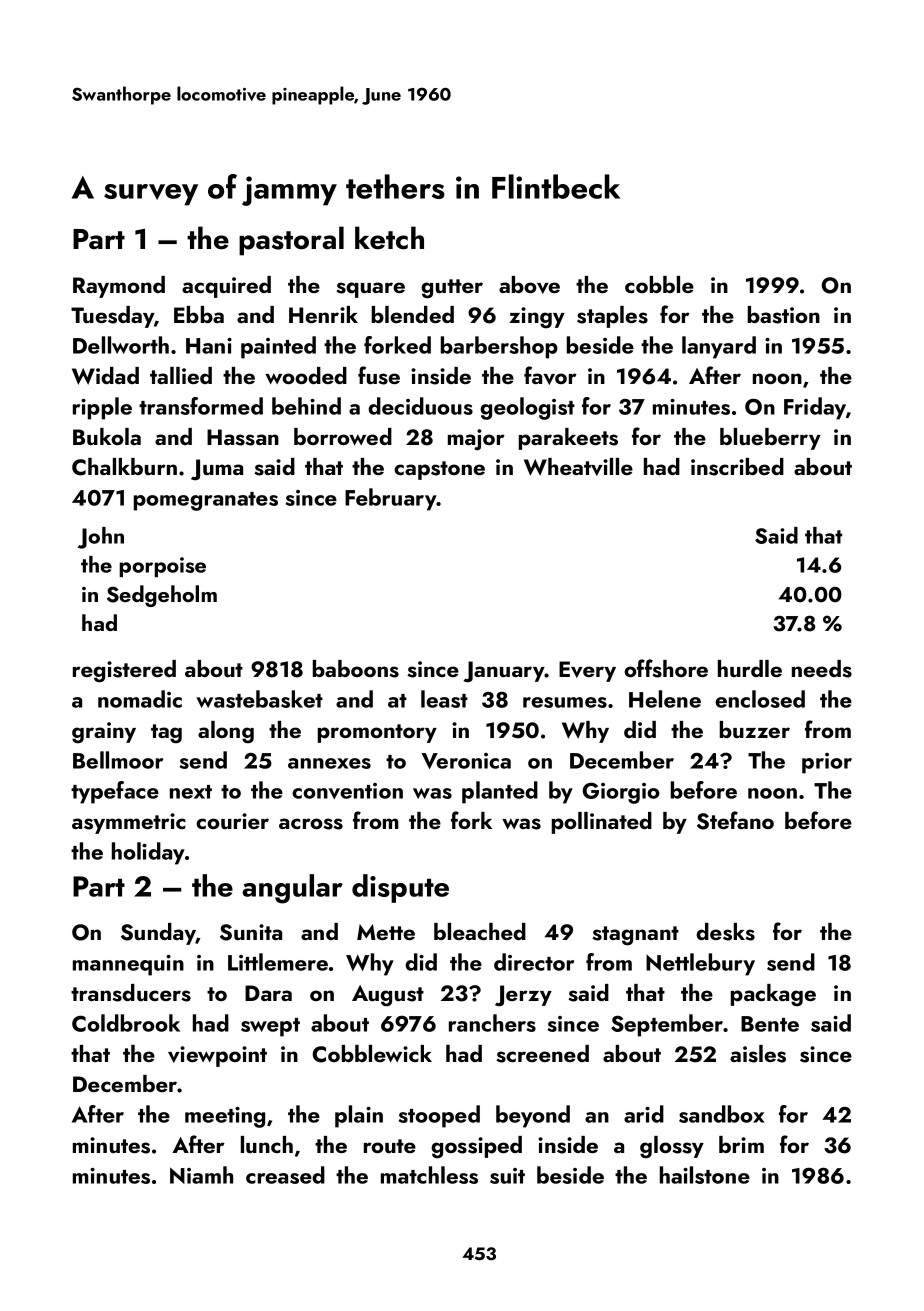 The height and width of the screenshot is (1311, 924). Describe the element at coordinates (201, 1175) in the screenshot. I see `Niamh` at that location.
